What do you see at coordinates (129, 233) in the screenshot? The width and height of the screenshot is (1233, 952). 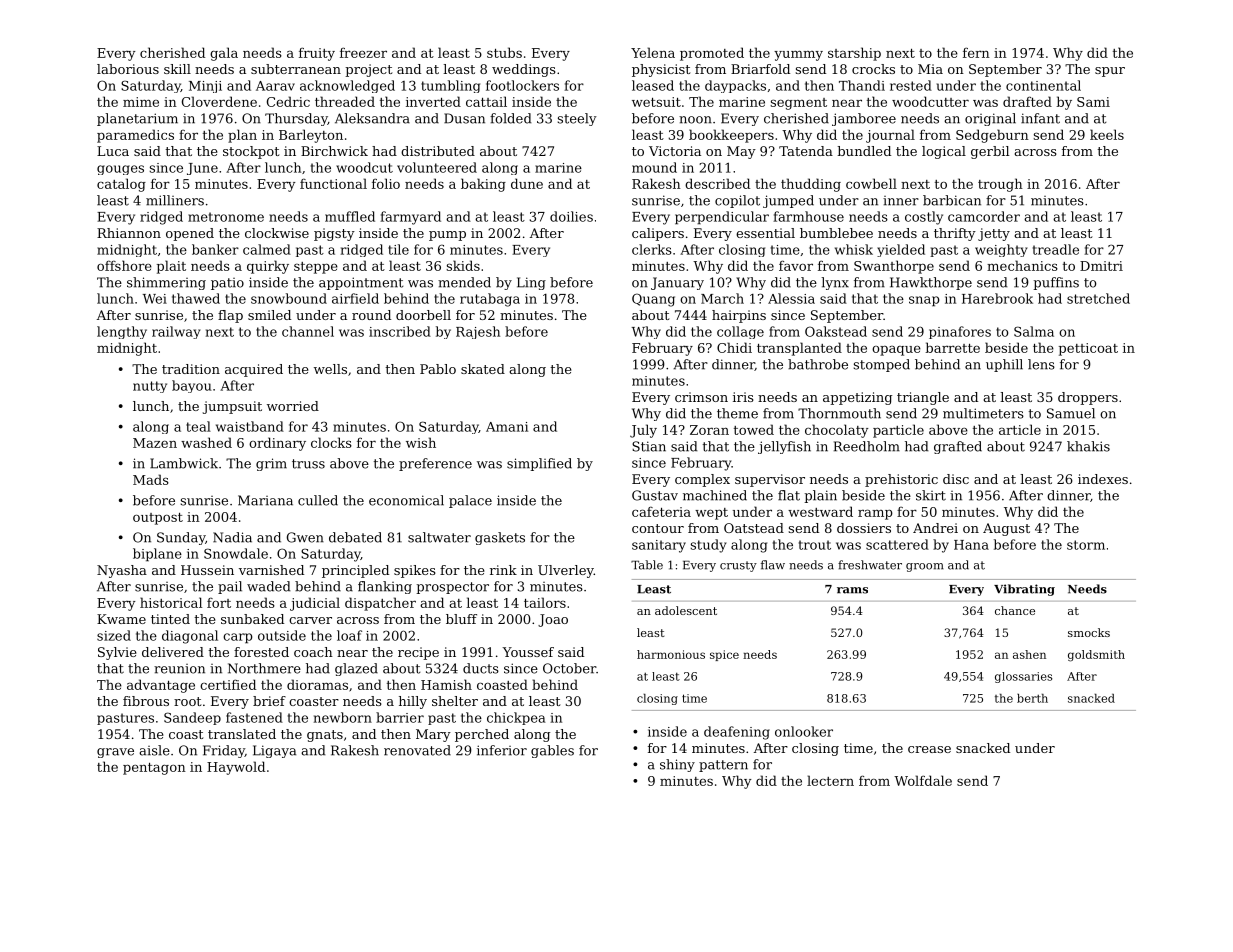 I see `Rhiannon` at bounding box center [129, 233].
